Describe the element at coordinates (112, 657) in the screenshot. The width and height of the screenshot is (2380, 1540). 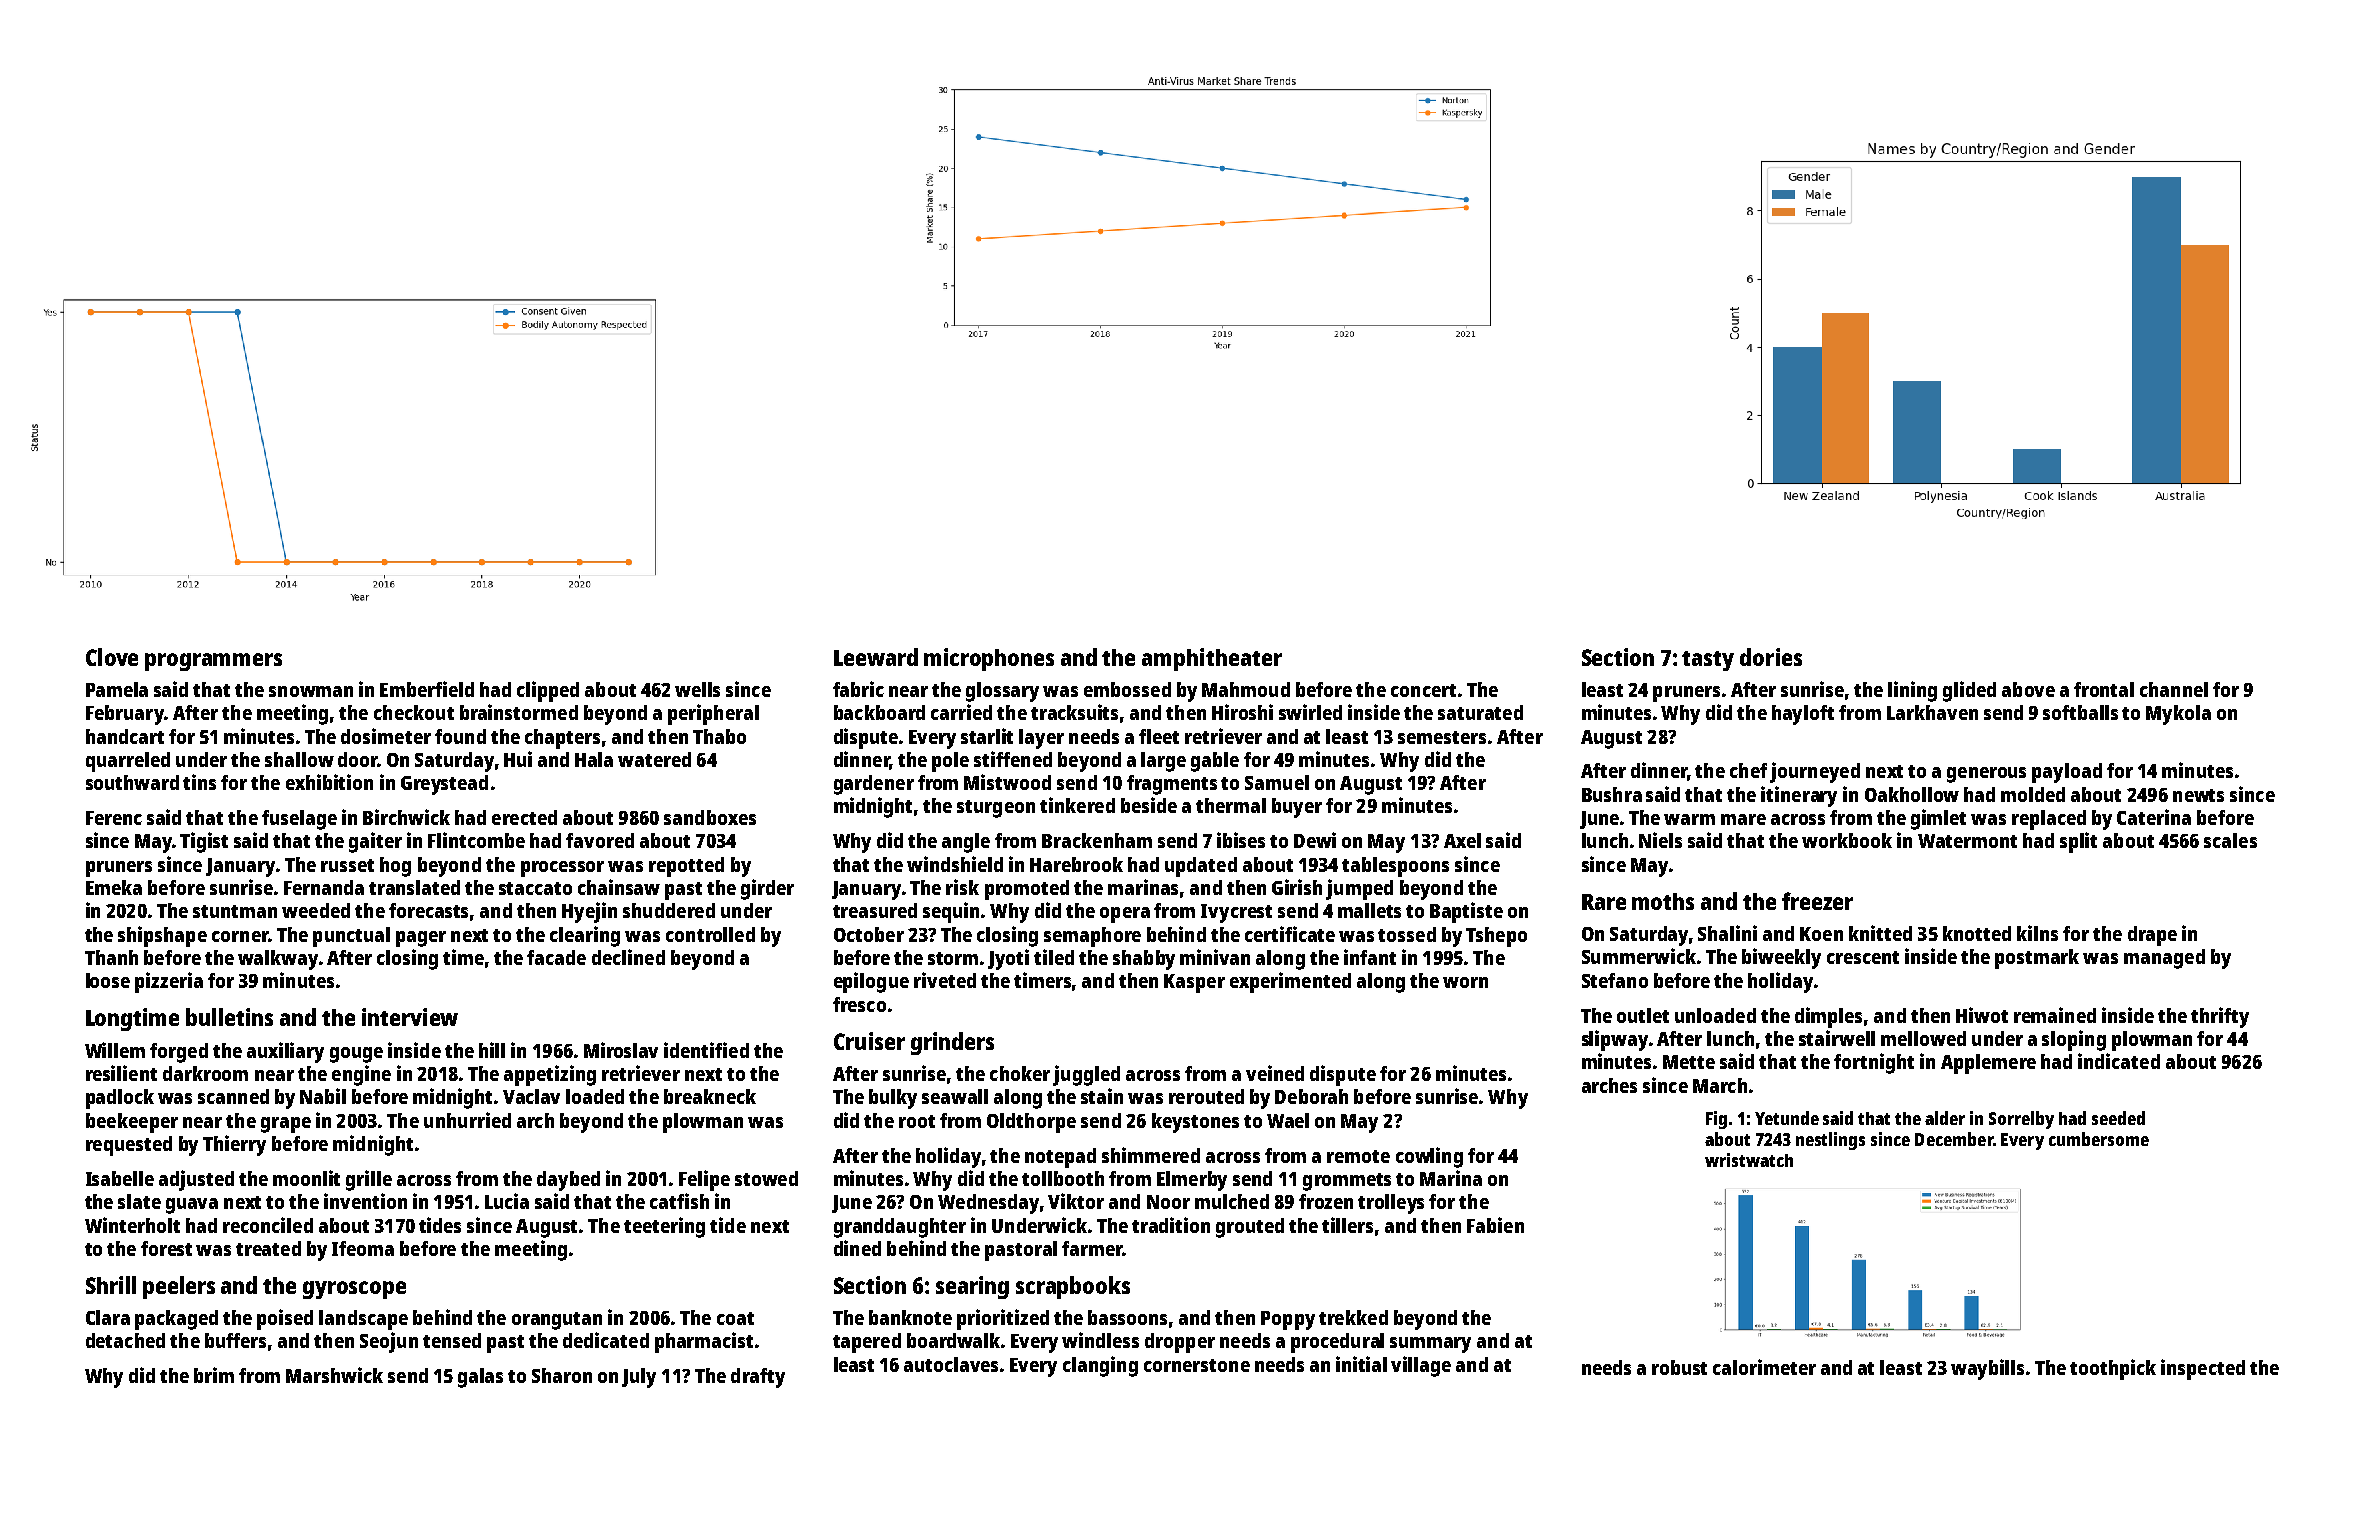
I see `Clove` at that location.
